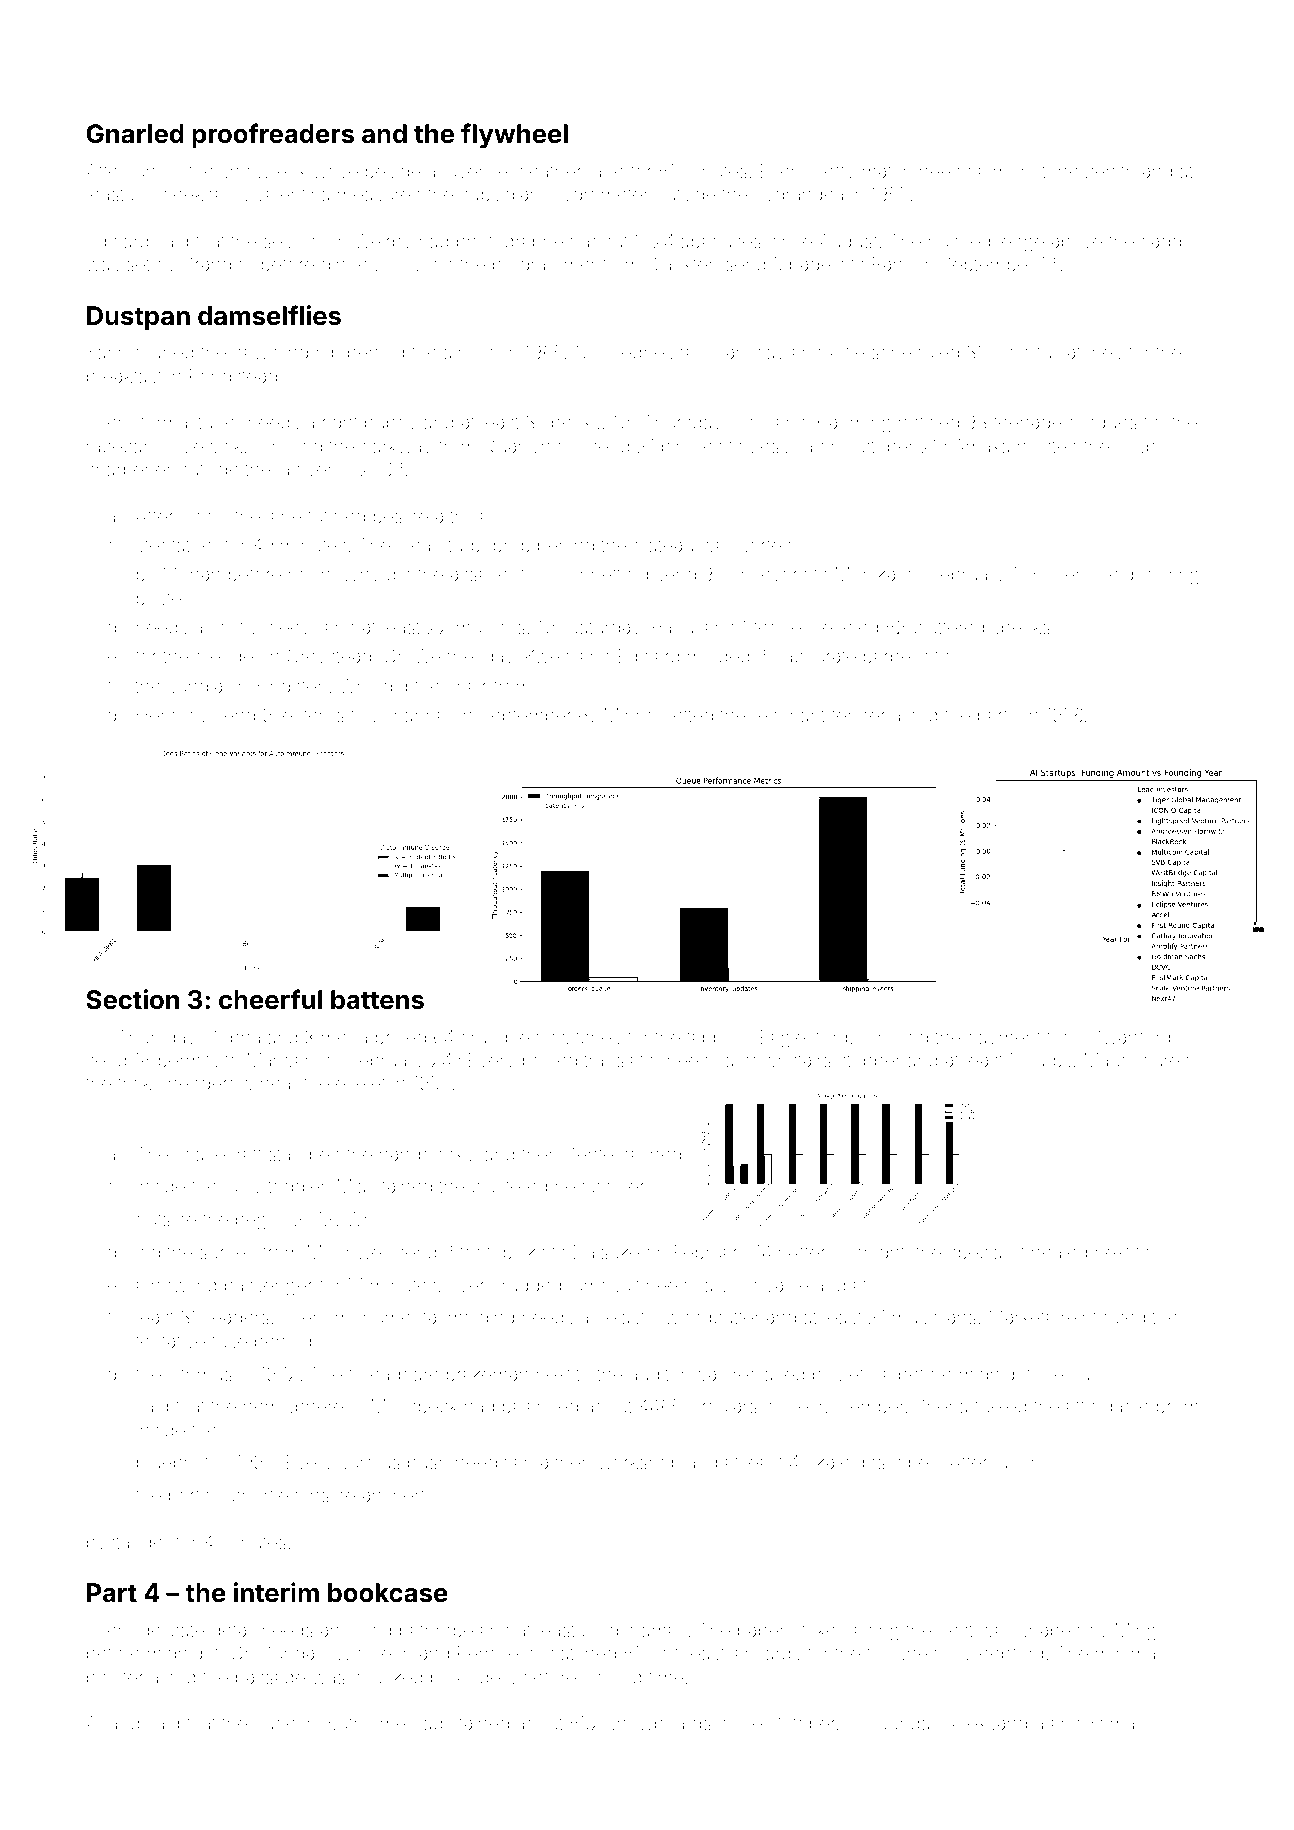 Image resolution: width=1294 pixels, height=1830 pixels. Describe the element at coordinates (1092, 352) in the screenshot. I see `latches` at that location.
